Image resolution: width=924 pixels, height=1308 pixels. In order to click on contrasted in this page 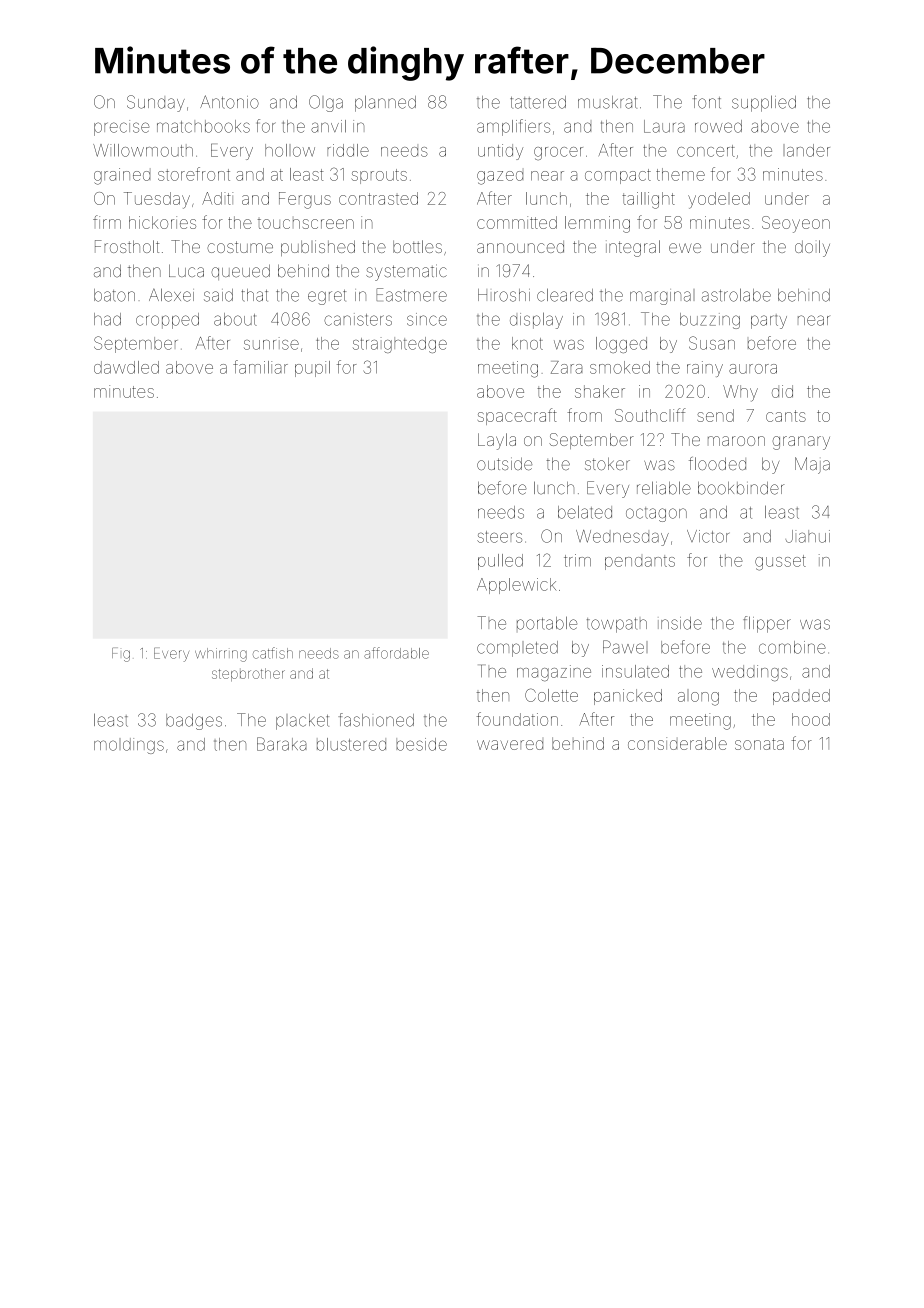, I will do `click(378, 198)`.
